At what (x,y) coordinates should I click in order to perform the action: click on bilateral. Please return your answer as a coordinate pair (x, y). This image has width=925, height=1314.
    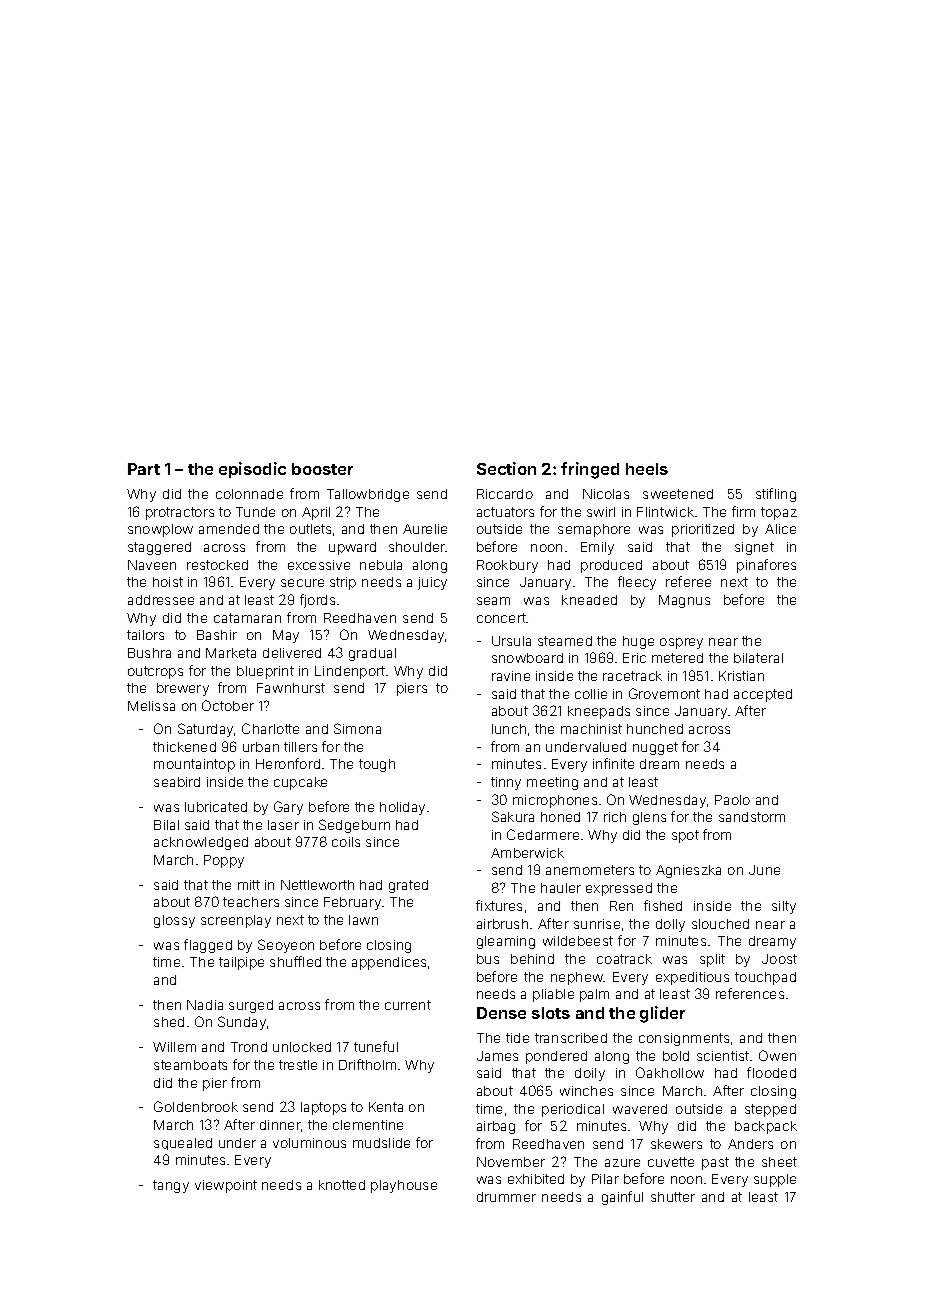
    Looking at the image, I should click on (758, 658).
